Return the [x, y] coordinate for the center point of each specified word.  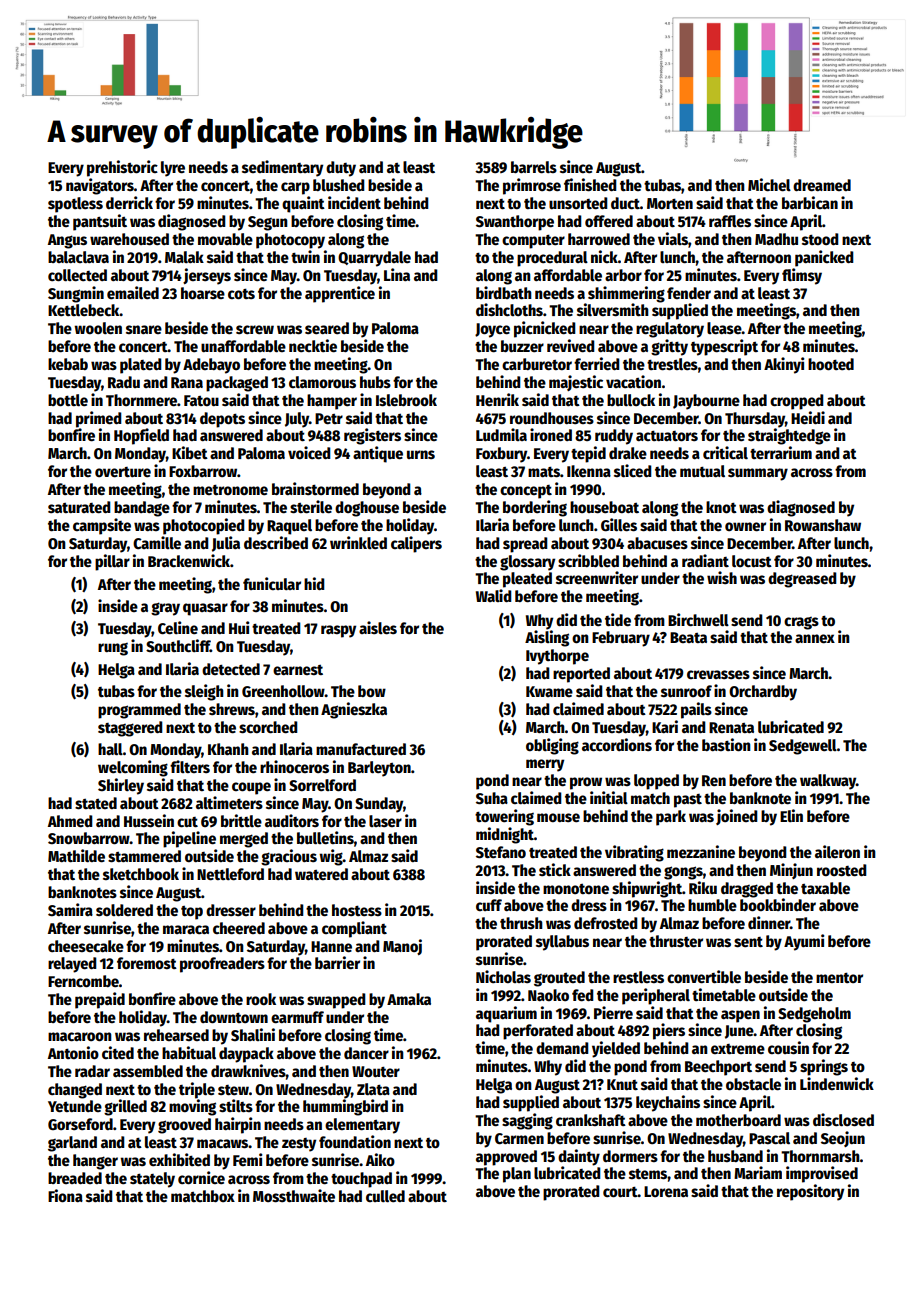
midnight [505, 835]
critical [725, 452]
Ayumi [804, 942]
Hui [239, 627]
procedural [552, 259]
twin [305, 256]
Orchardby [763, 693]
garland [72, 1144]
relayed [72, 965]
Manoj [402, 947]
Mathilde [76, 856]
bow [372, 691]
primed [99, 419]
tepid [588, 454]
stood [820, 239]
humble [712, 905]
